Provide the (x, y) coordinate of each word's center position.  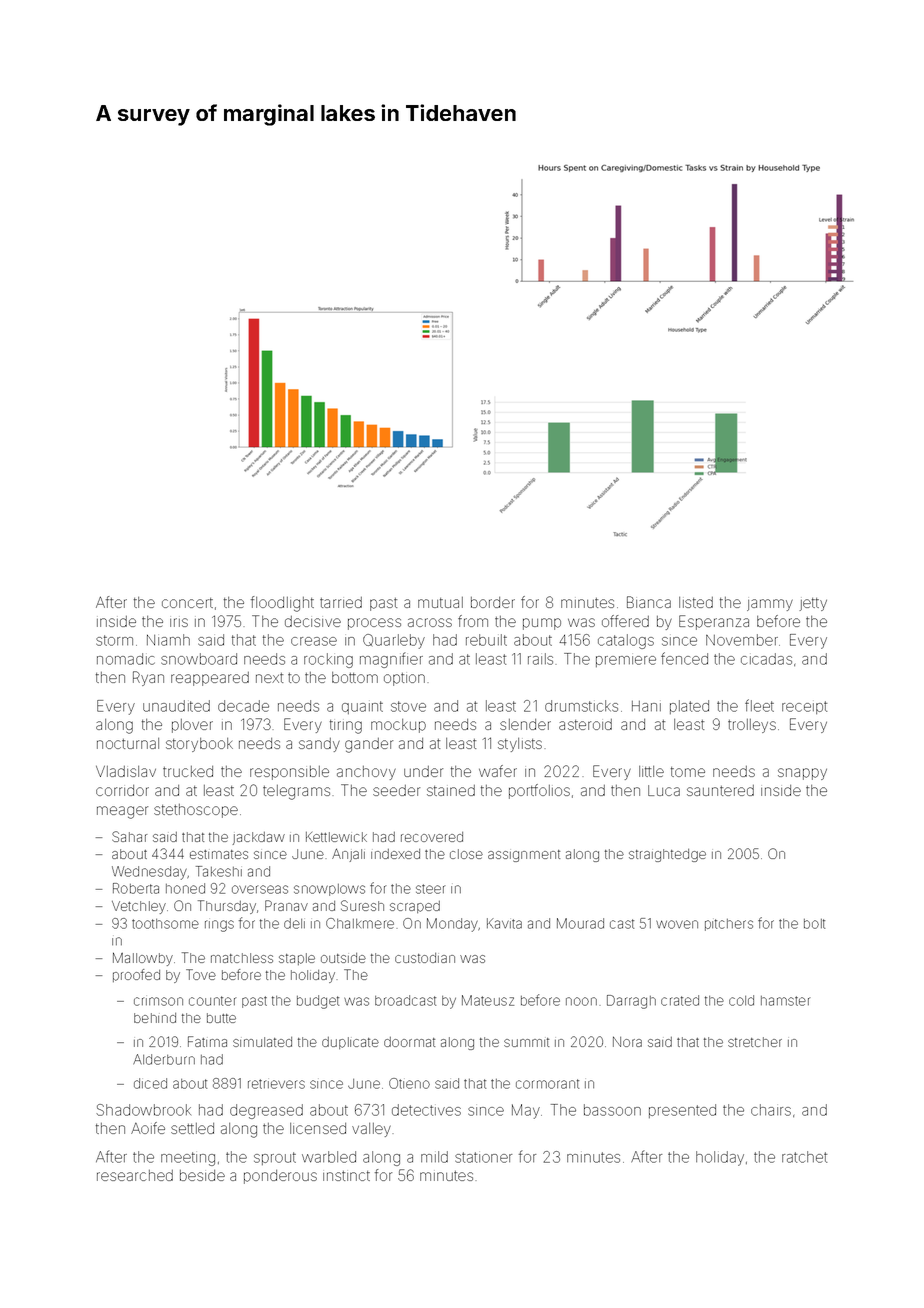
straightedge (667, 855)
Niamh (168, 640)
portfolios (539, 791)
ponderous (280, 1177)
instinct (346, 1176)
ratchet (804, 1157)
